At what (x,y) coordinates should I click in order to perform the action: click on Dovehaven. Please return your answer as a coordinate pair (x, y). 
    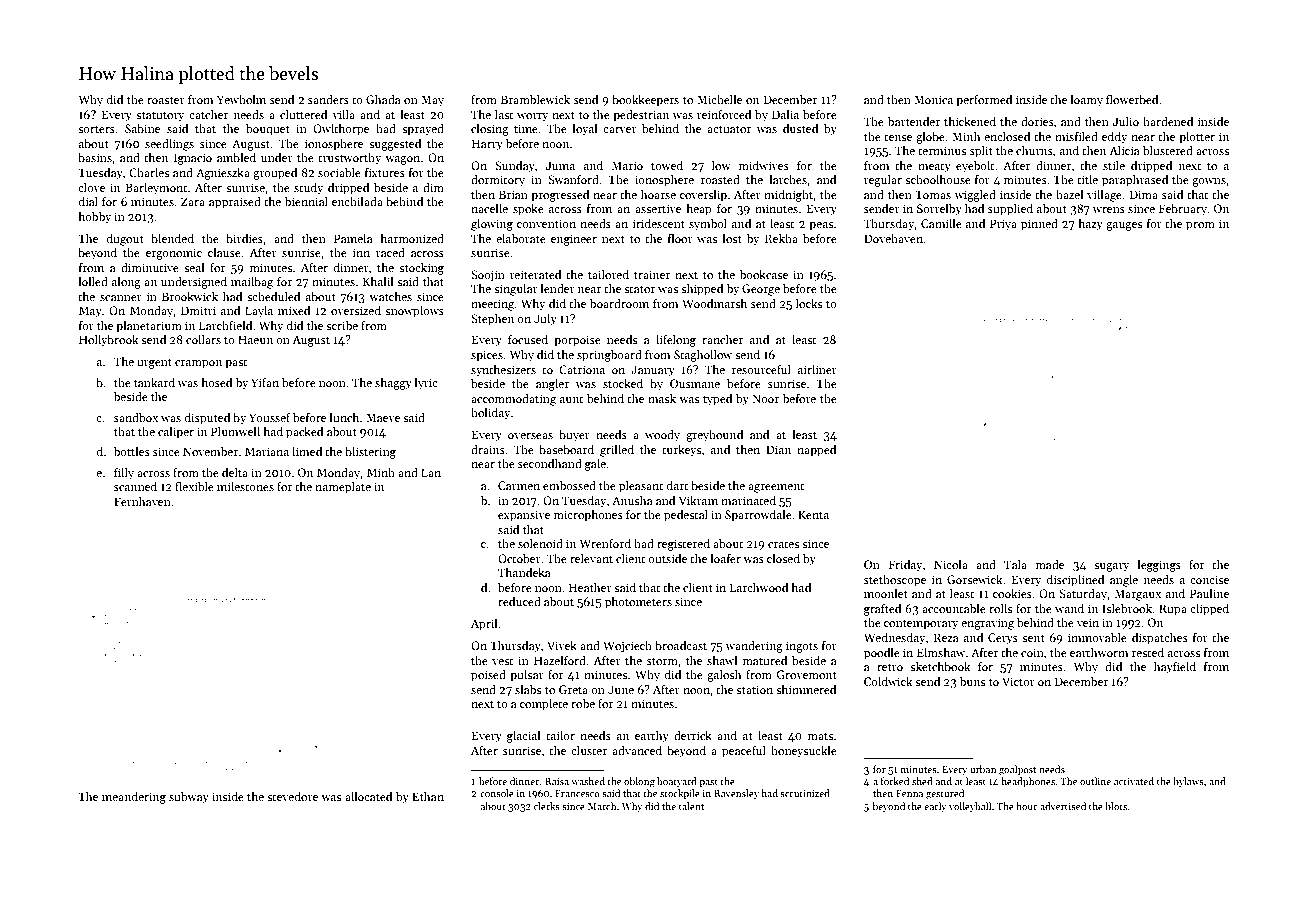
    Looking at the image, I should click on (893, 238).
